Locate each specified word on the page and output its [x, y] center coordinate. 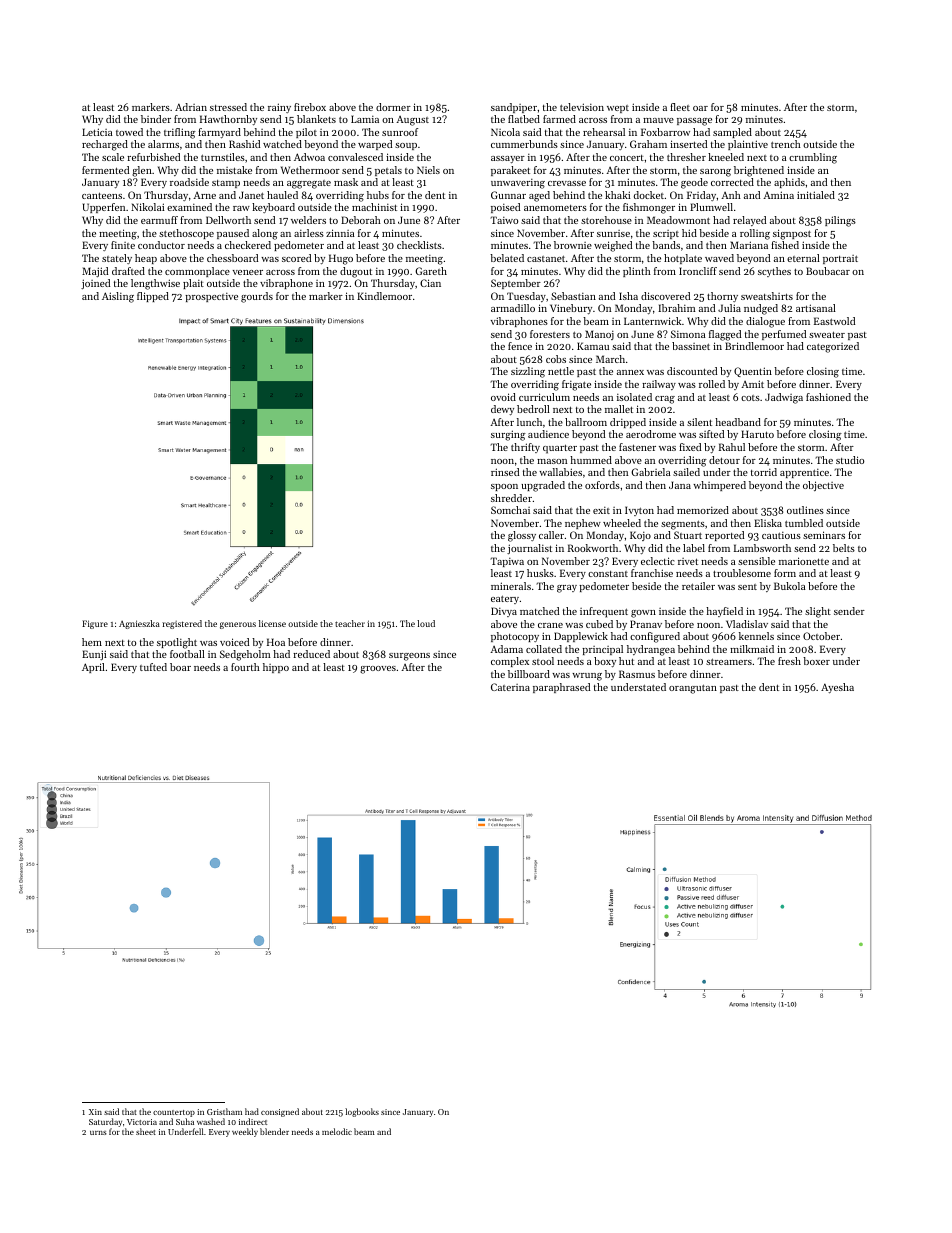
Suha [185, 1121]
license [272, 623]
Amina [778, 195]
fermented [105, 170]
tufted [153, 667]
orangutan [693, 689]
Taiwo [504, 220]
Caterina [510, 687]
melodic [337, 1131]
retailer [698, 586]
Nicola [505, 132]
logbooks [362, 1112]
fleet [680, 107]
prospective [211, 297]
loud [426, 623]
